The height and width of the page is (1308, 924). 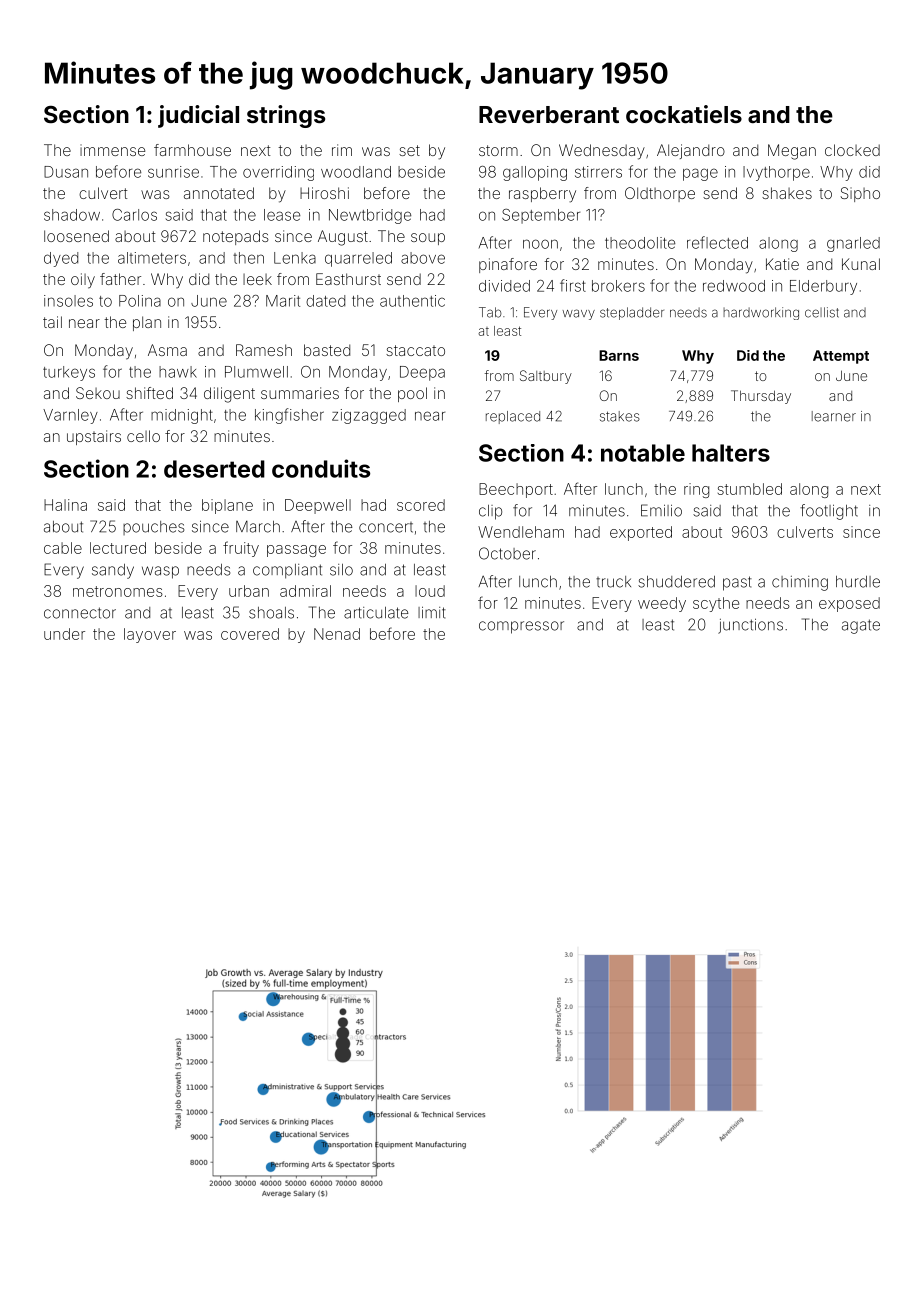 What do you see at coordinates (198, 116) in the page?
I see `judicial` at bounding box center [198, 116].
